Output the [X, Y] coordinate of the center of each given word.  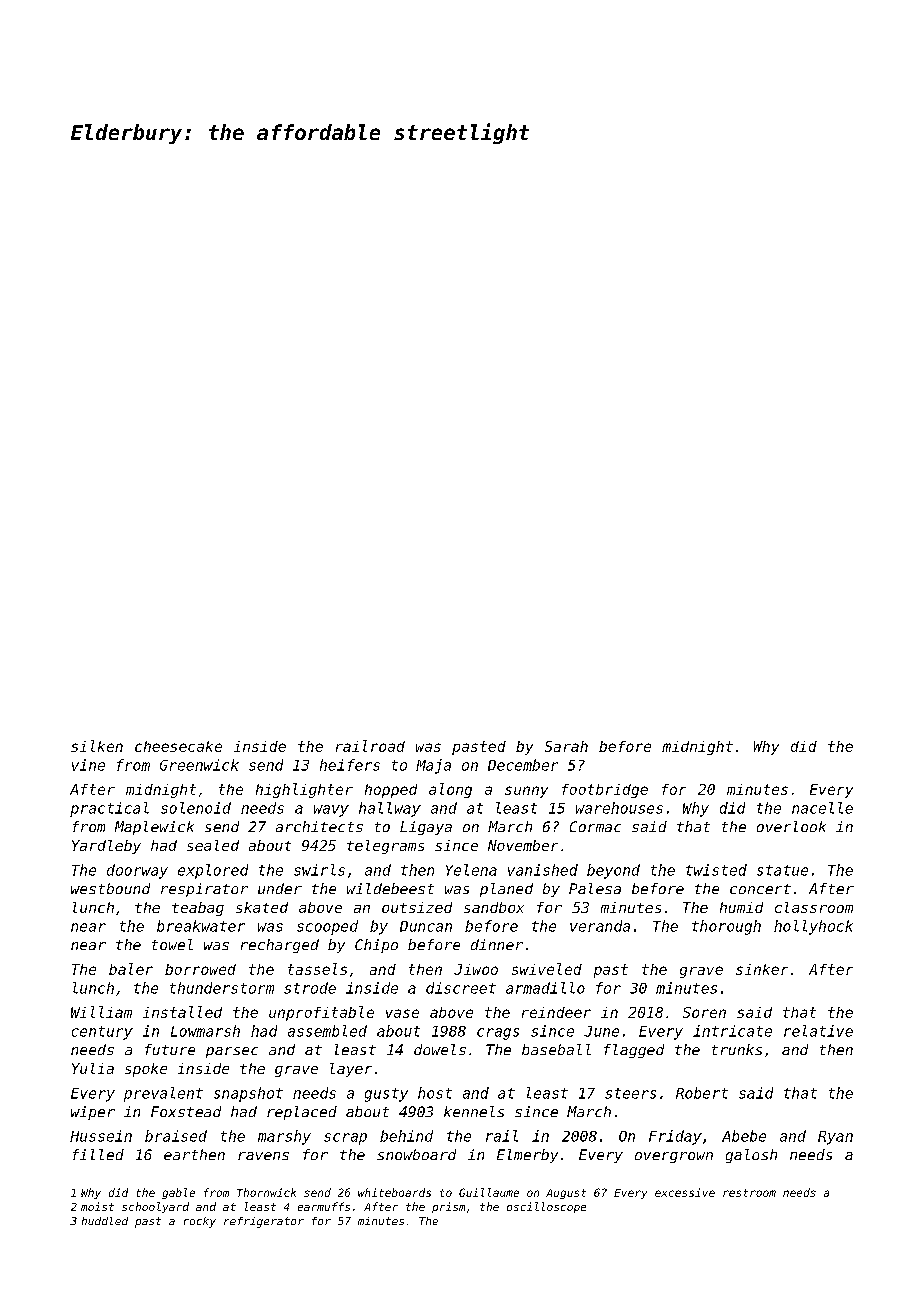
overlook [791, 826]
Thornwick [266, 1192]
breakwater [201, 926]
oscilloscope [546, 1207]
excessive [685, 1192]
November [523, 845]
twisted [716, 870]
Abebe [744, 1136]
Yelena [471, 870]
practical [109, 809]
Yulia [93, 1068]
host [435, 1093]
